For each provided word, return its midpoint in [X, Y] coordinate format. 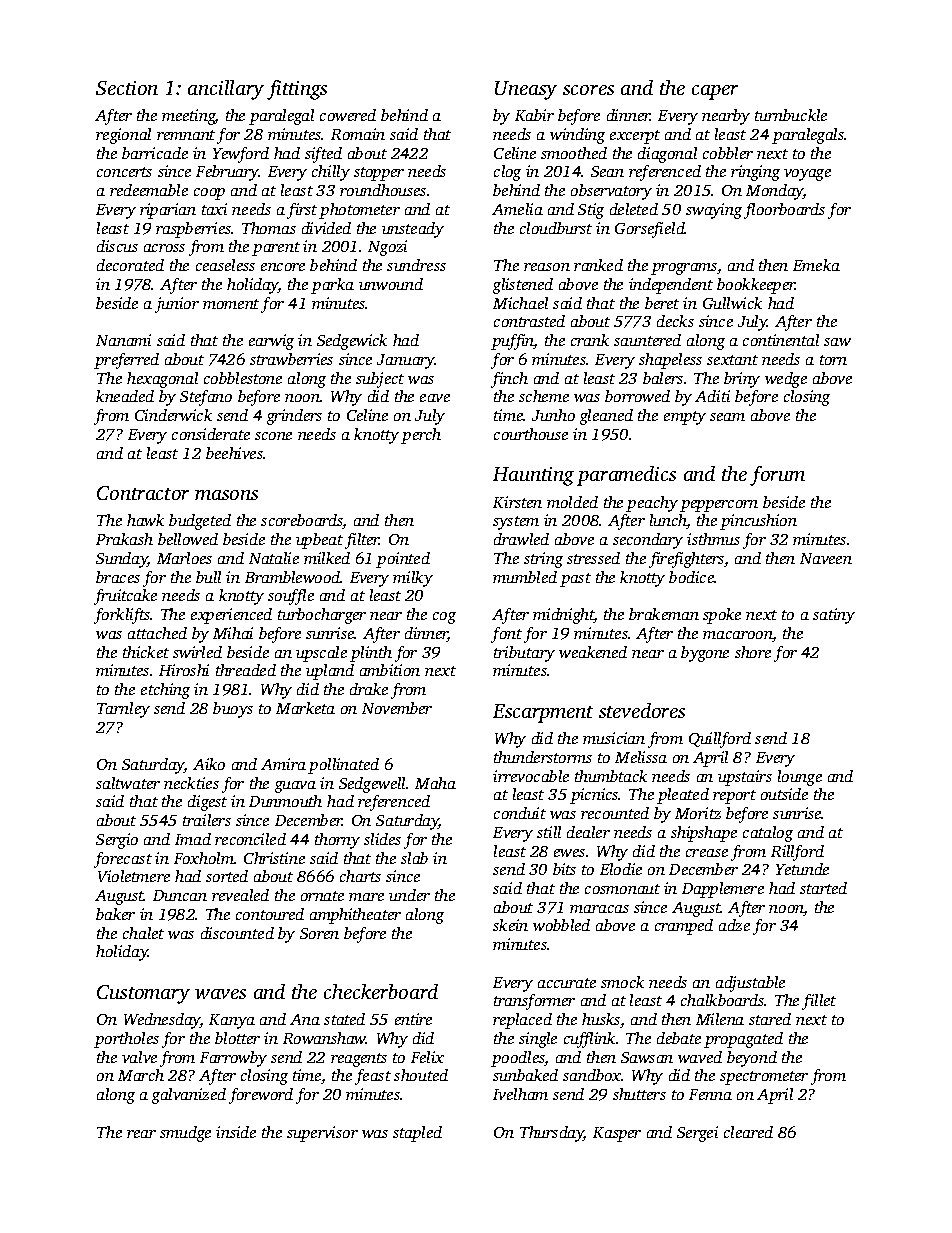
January [406, 361]
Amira [283, 764]
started [823, 888]
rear [141, 1134]
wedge [786, 380]
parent [276, 249]
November [397, 708]
